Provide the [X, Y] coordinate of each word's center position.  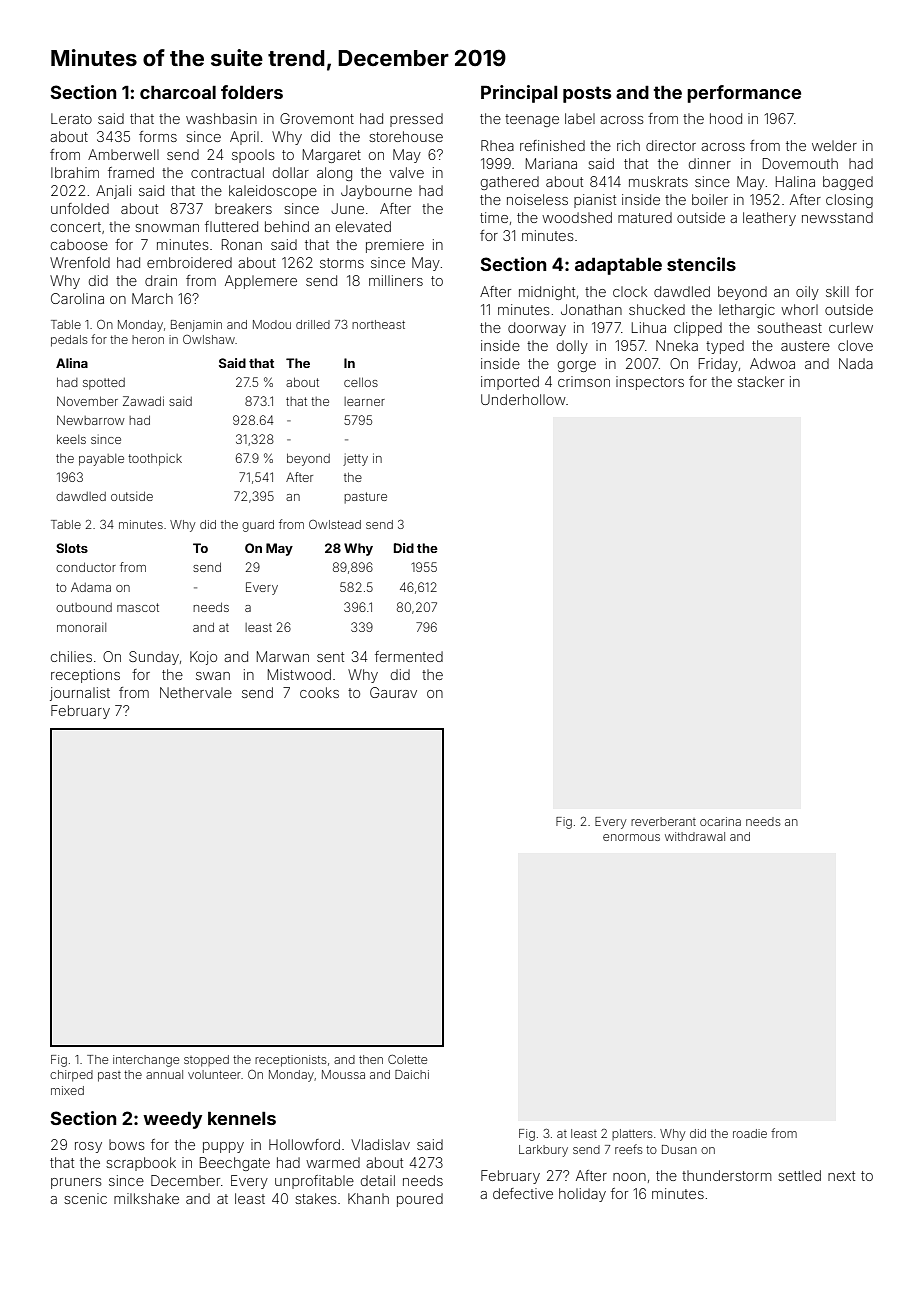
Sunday [154, 658]
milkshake [146, 1198]
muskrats [658, 181]
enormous [631, 837]
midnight [547, 293]
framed [131, 172]
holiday [582, 1195]
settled [799, 1175]
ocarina [720, 821]
